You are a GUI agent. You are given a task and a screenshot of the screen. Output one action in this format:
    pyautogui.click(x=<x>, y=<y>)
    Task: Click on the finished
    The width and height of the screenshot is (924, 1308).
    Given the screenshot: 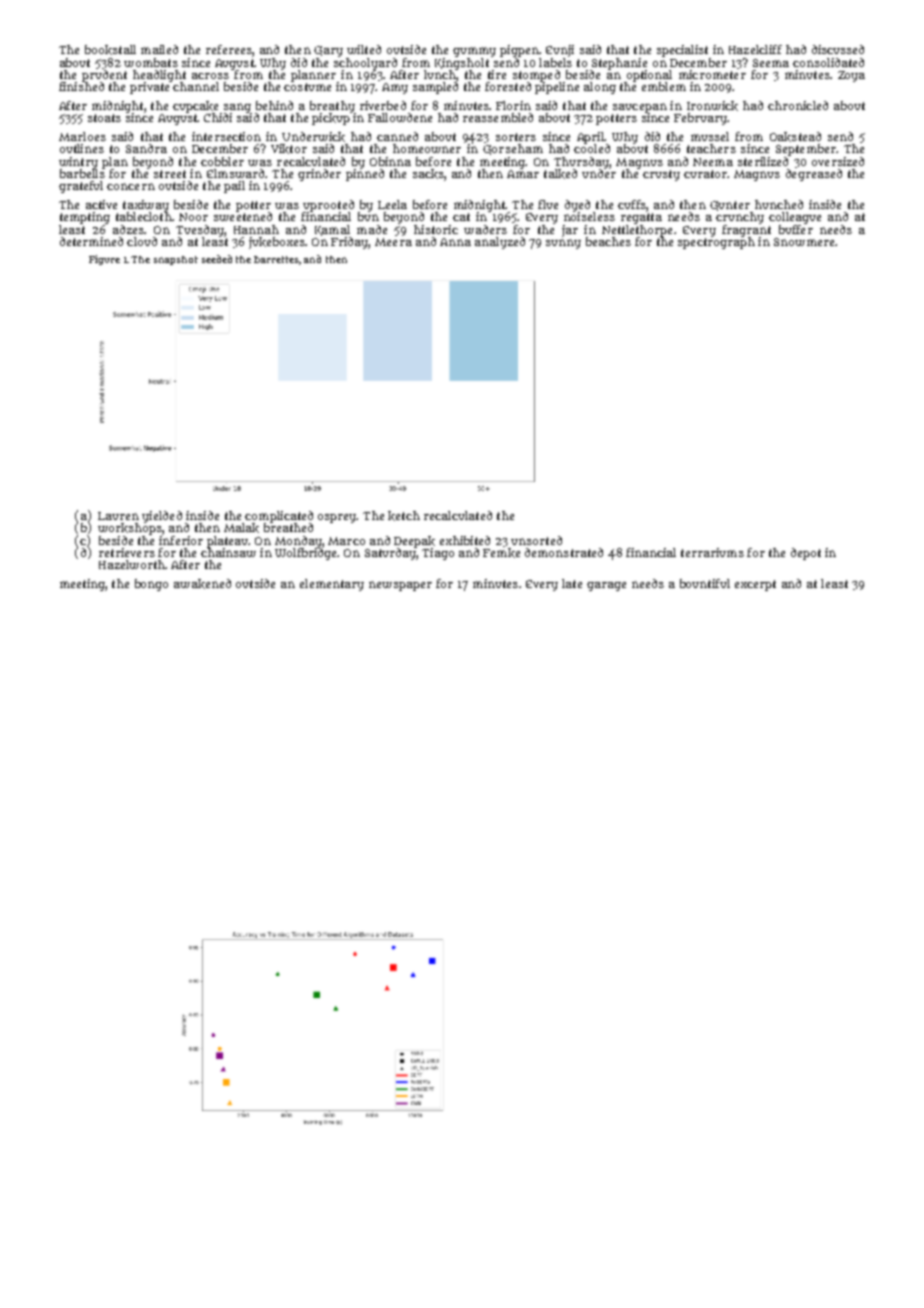 What is the action you would take?
    pyautogui.click(x=81, y=86)
